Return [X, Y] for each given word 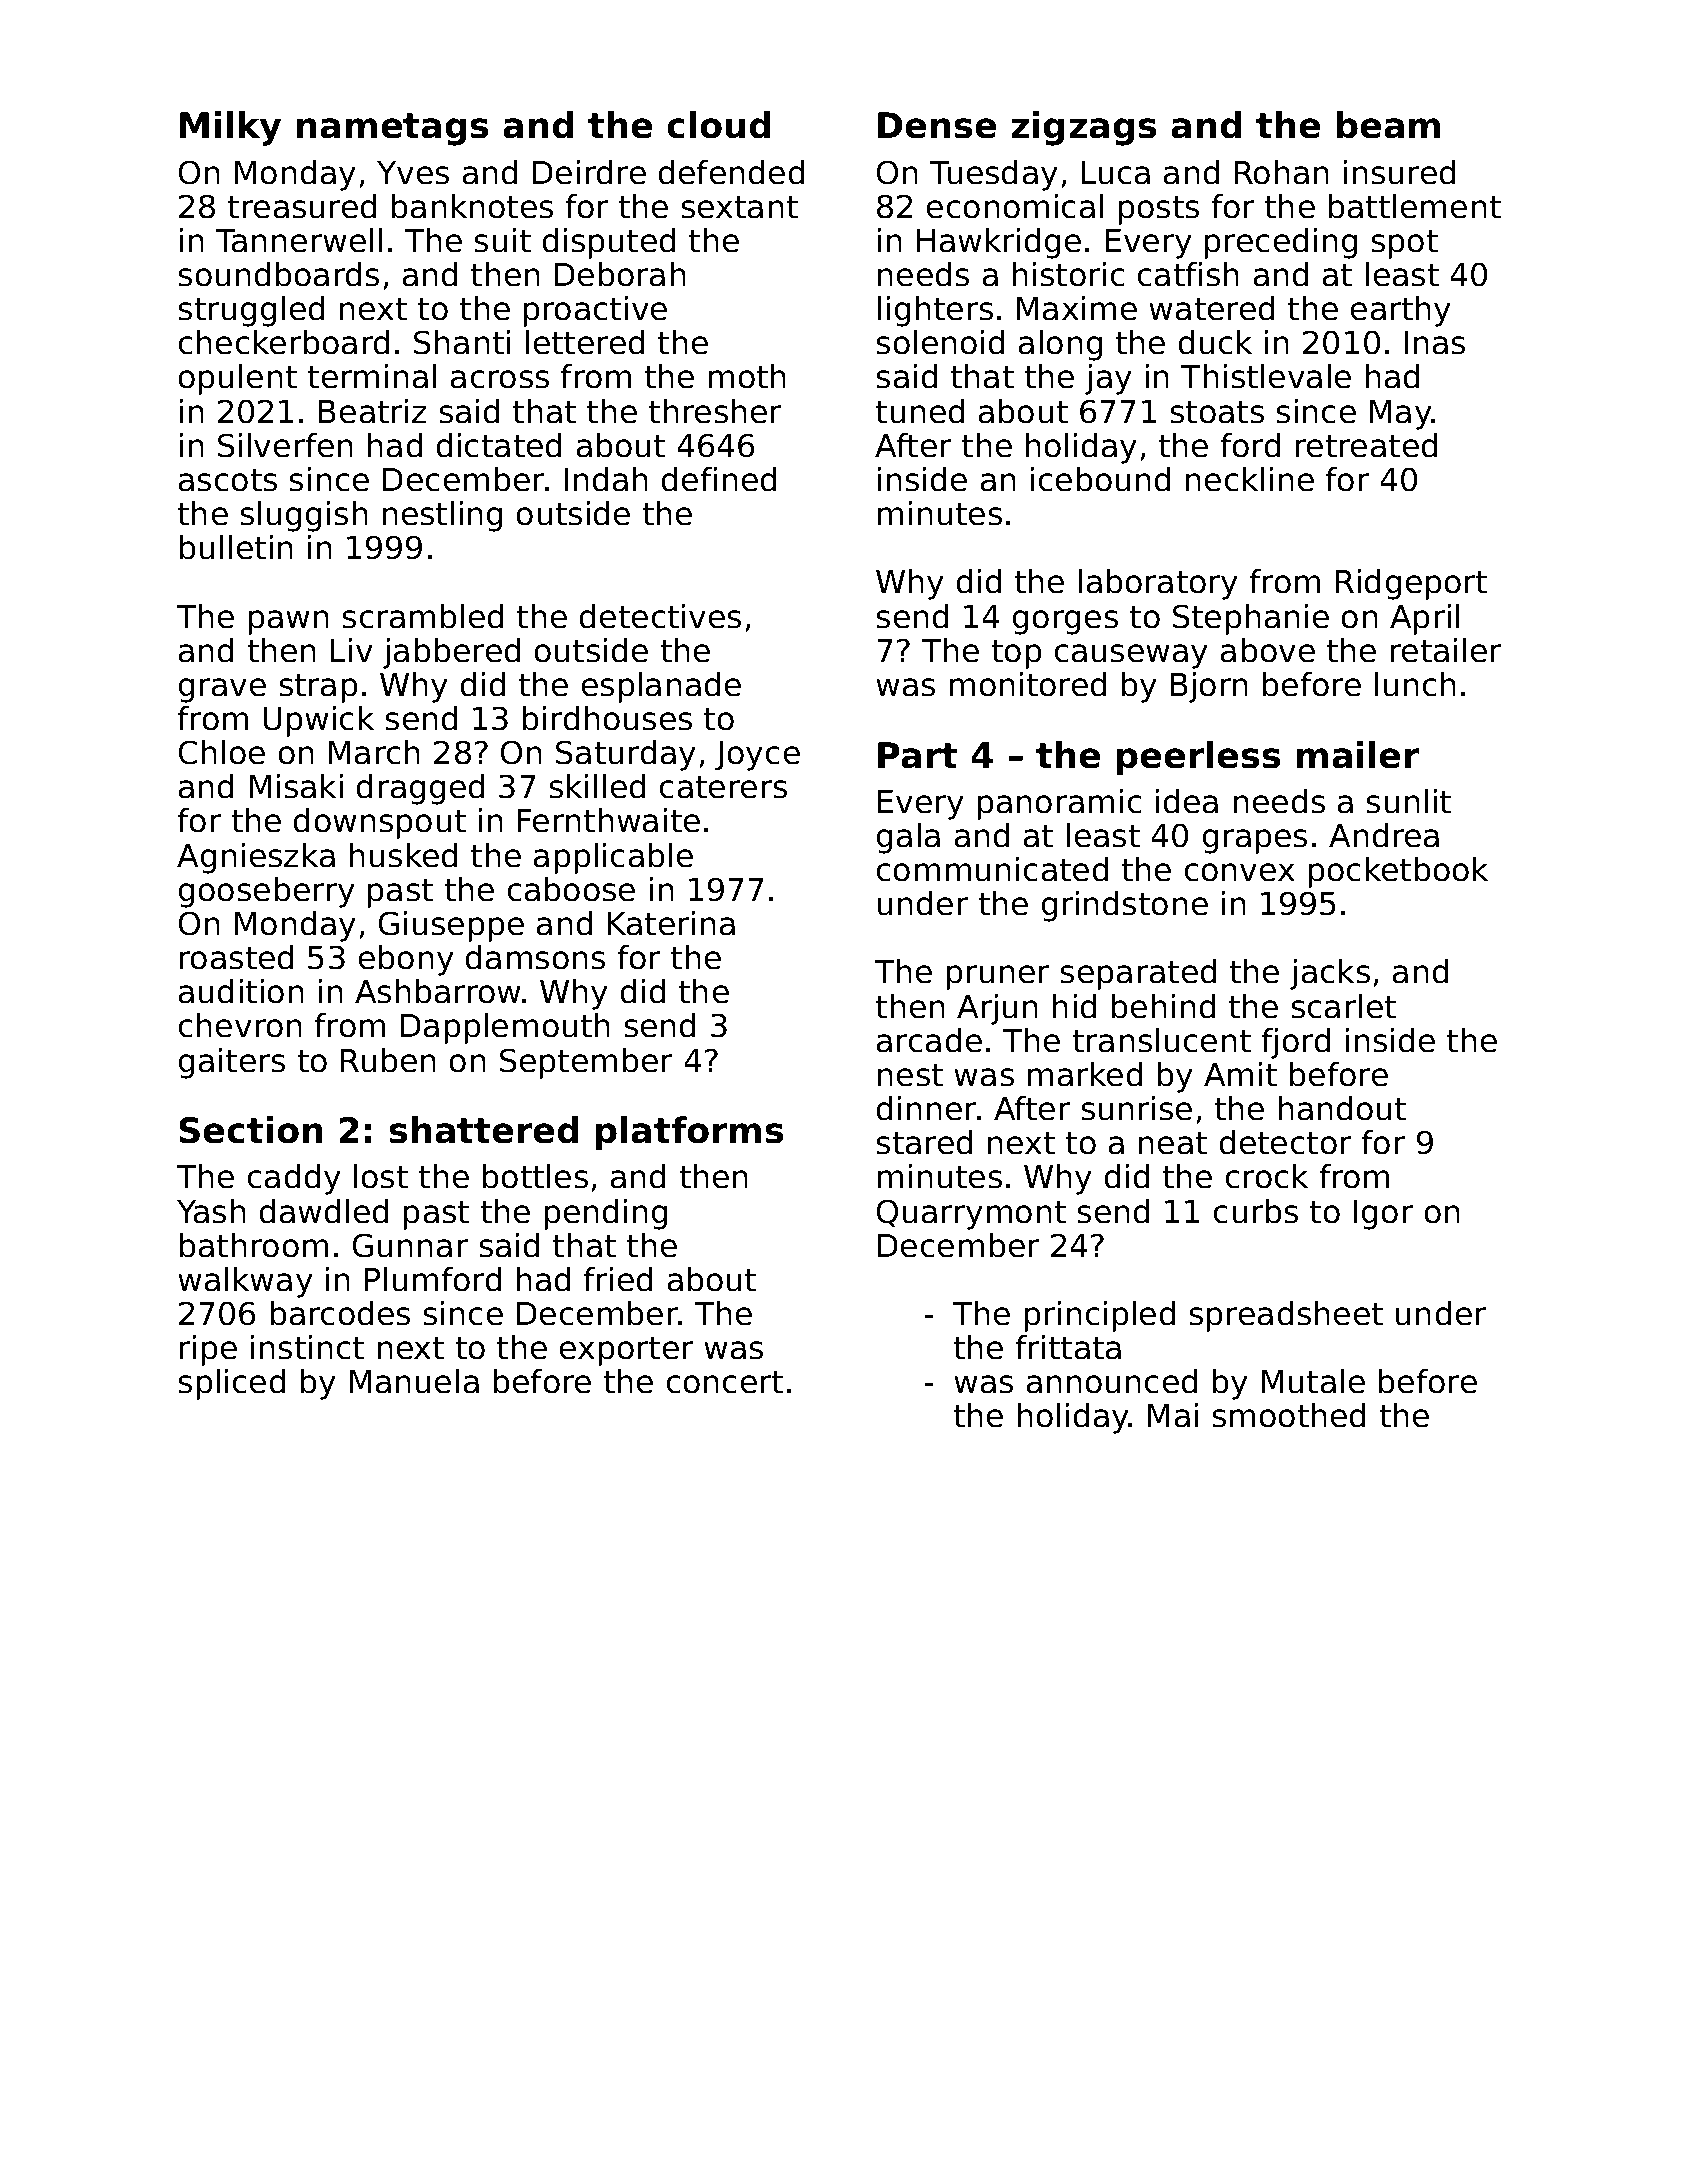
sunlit [1408, 801]
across [500, 379]
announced [1112, 1381]
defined [719, 479]
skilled [597, 786]
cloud [718, 125]
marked [1085, 1074]
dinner [926, 1108]
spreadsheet [1286, 1316]
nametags [392, 129]
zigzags [1083, 128]
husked [403, 855]
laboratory [1158, 584]
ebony [406, 960]
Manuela [414, 1381]
